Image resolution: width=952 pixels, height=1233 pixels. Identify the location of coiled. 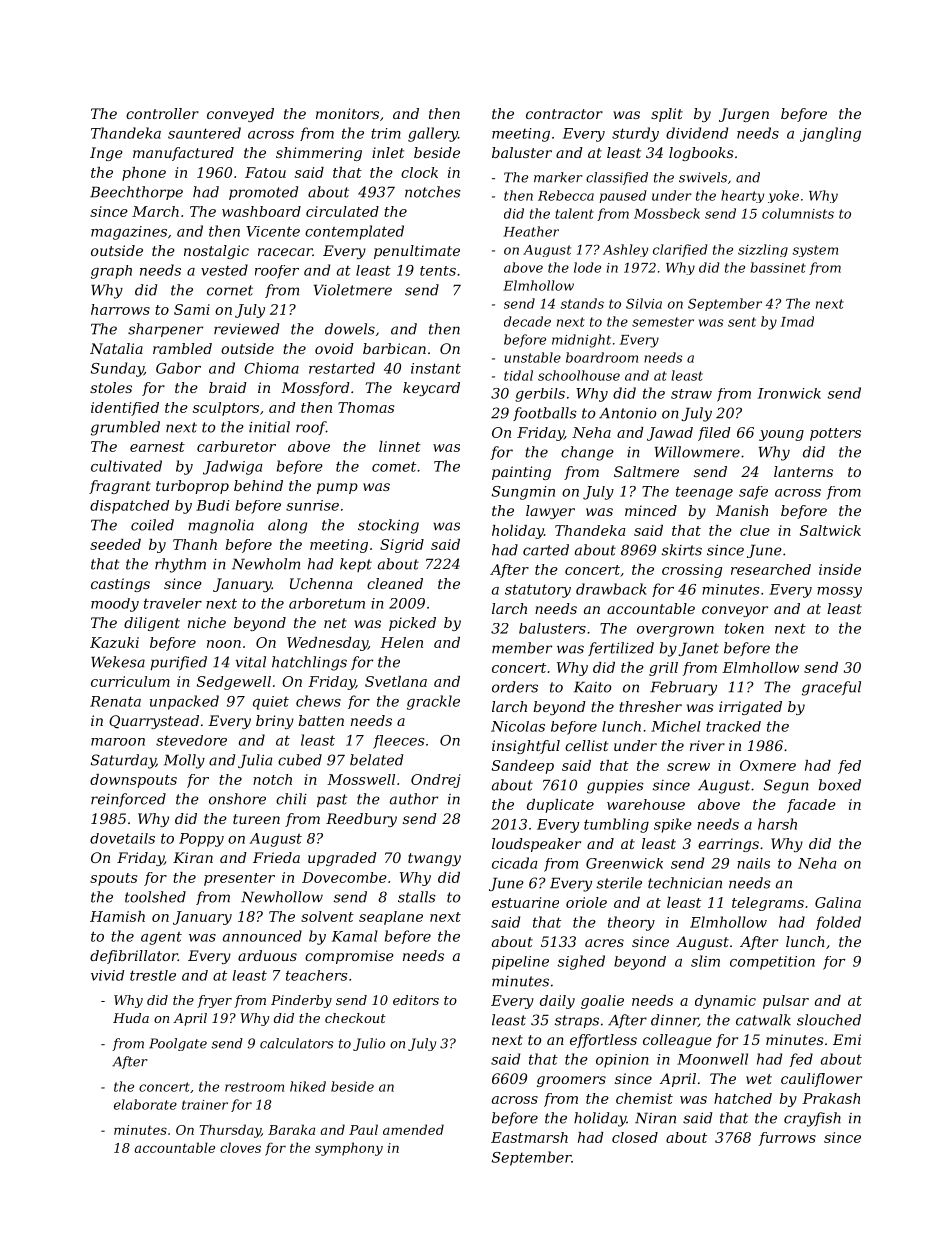
(152, 525).
